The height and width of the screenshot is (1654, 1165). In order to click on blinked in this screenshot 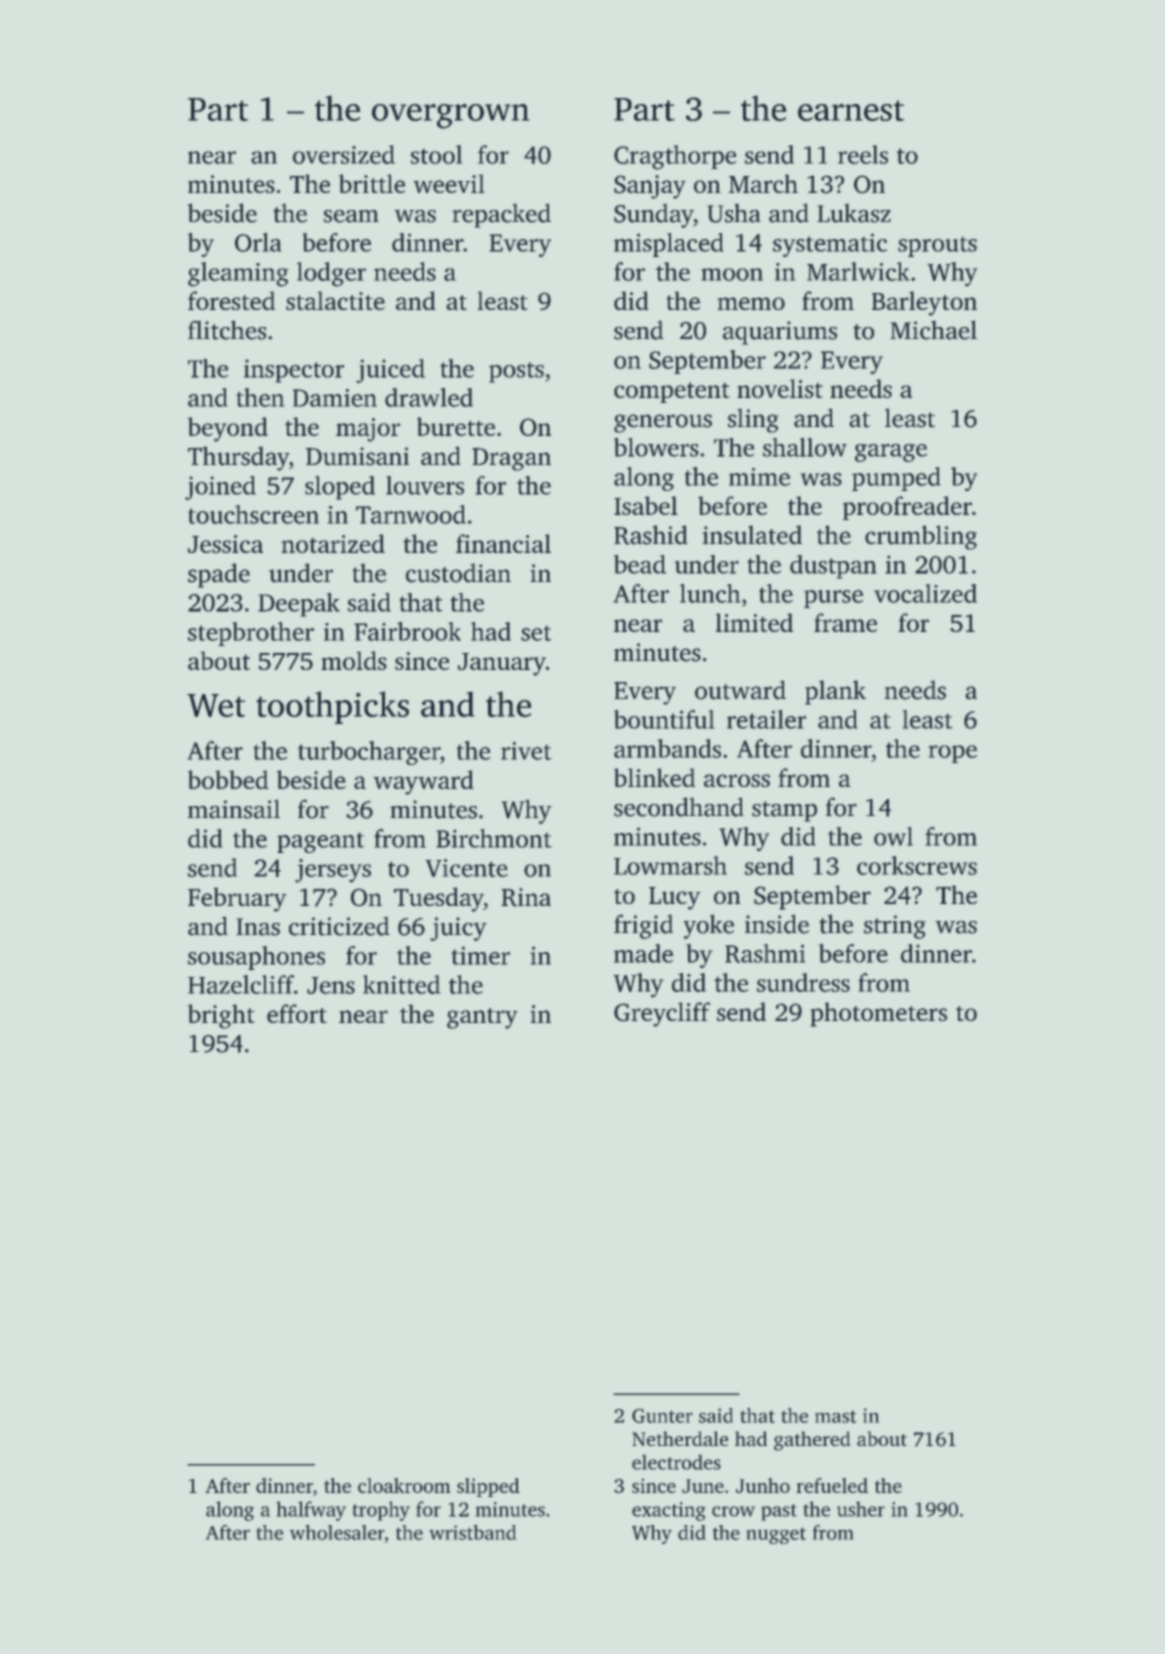, I will do `click(654, 777)`.
